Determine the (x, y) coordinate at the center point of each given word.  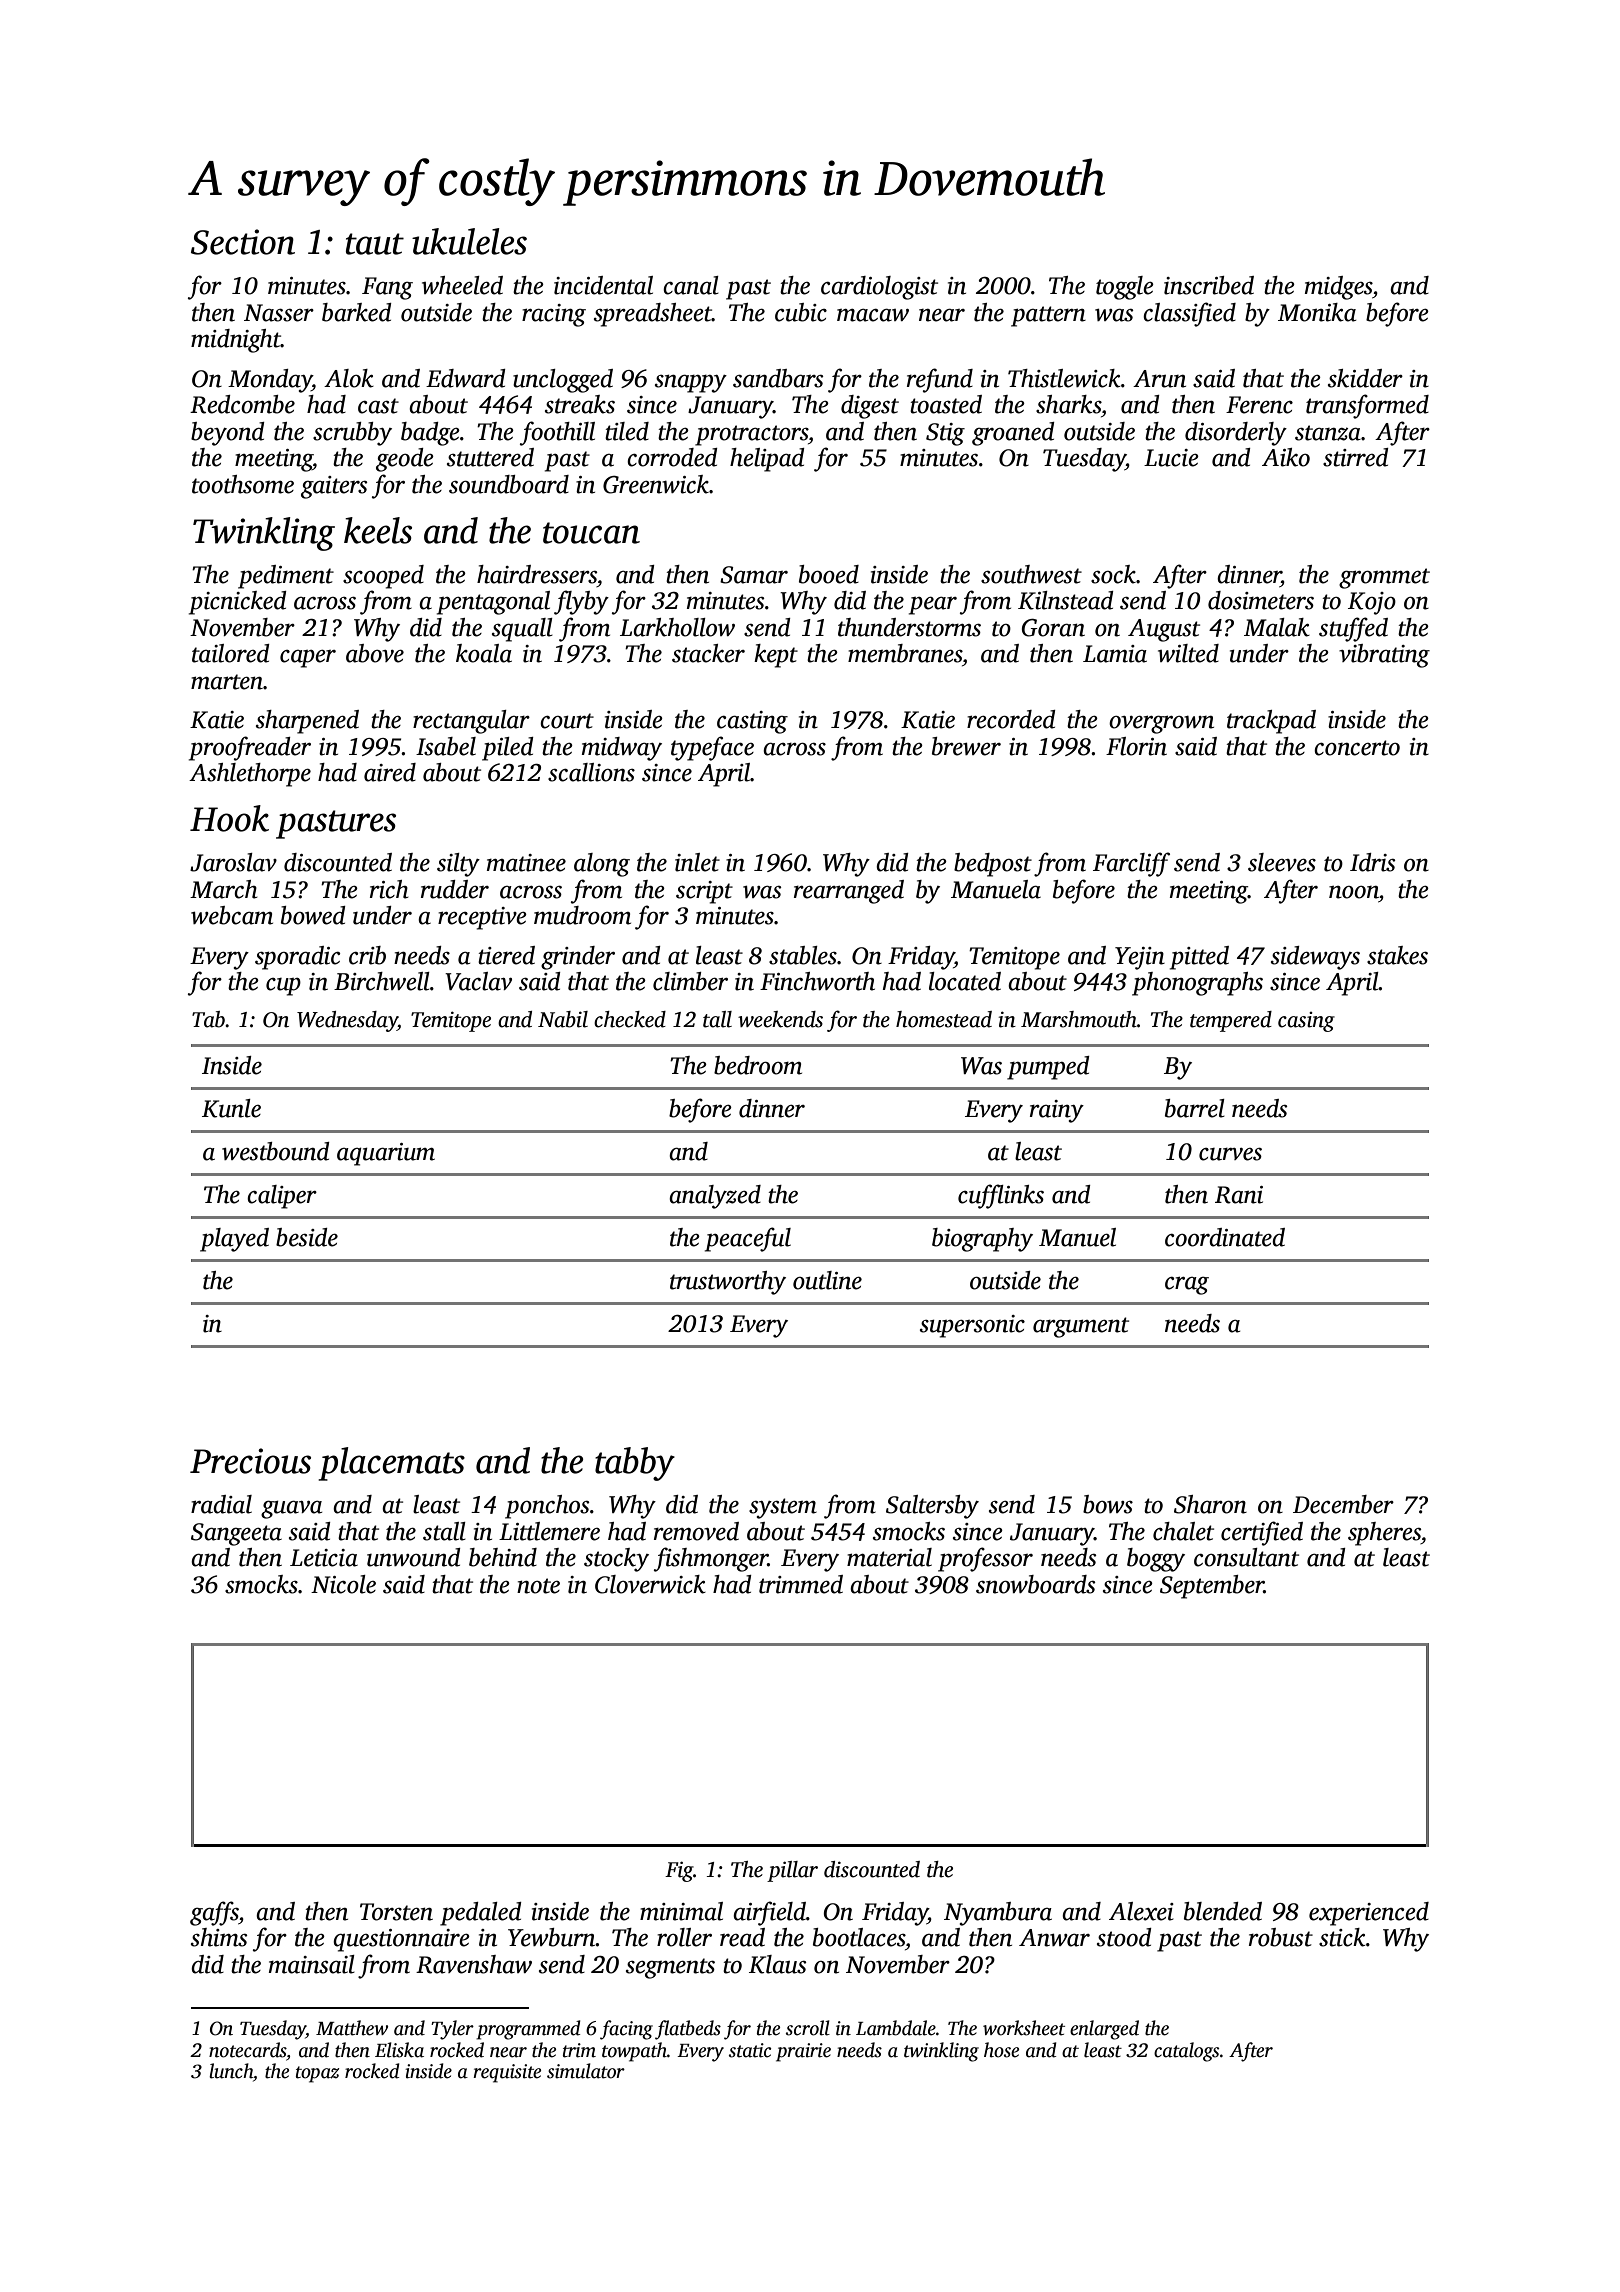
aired (390, 772)
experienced (1369, 1914)
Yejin (1140, 958)
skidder (1365, 378)
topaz (317, 2074)
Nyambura (998, 1914)
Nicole (343, 1584)
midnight (236, 341)
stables (803, 955)
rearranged (849, 892)
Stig (945, 434)
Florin (1136, 746)
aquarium (386, 1154)
